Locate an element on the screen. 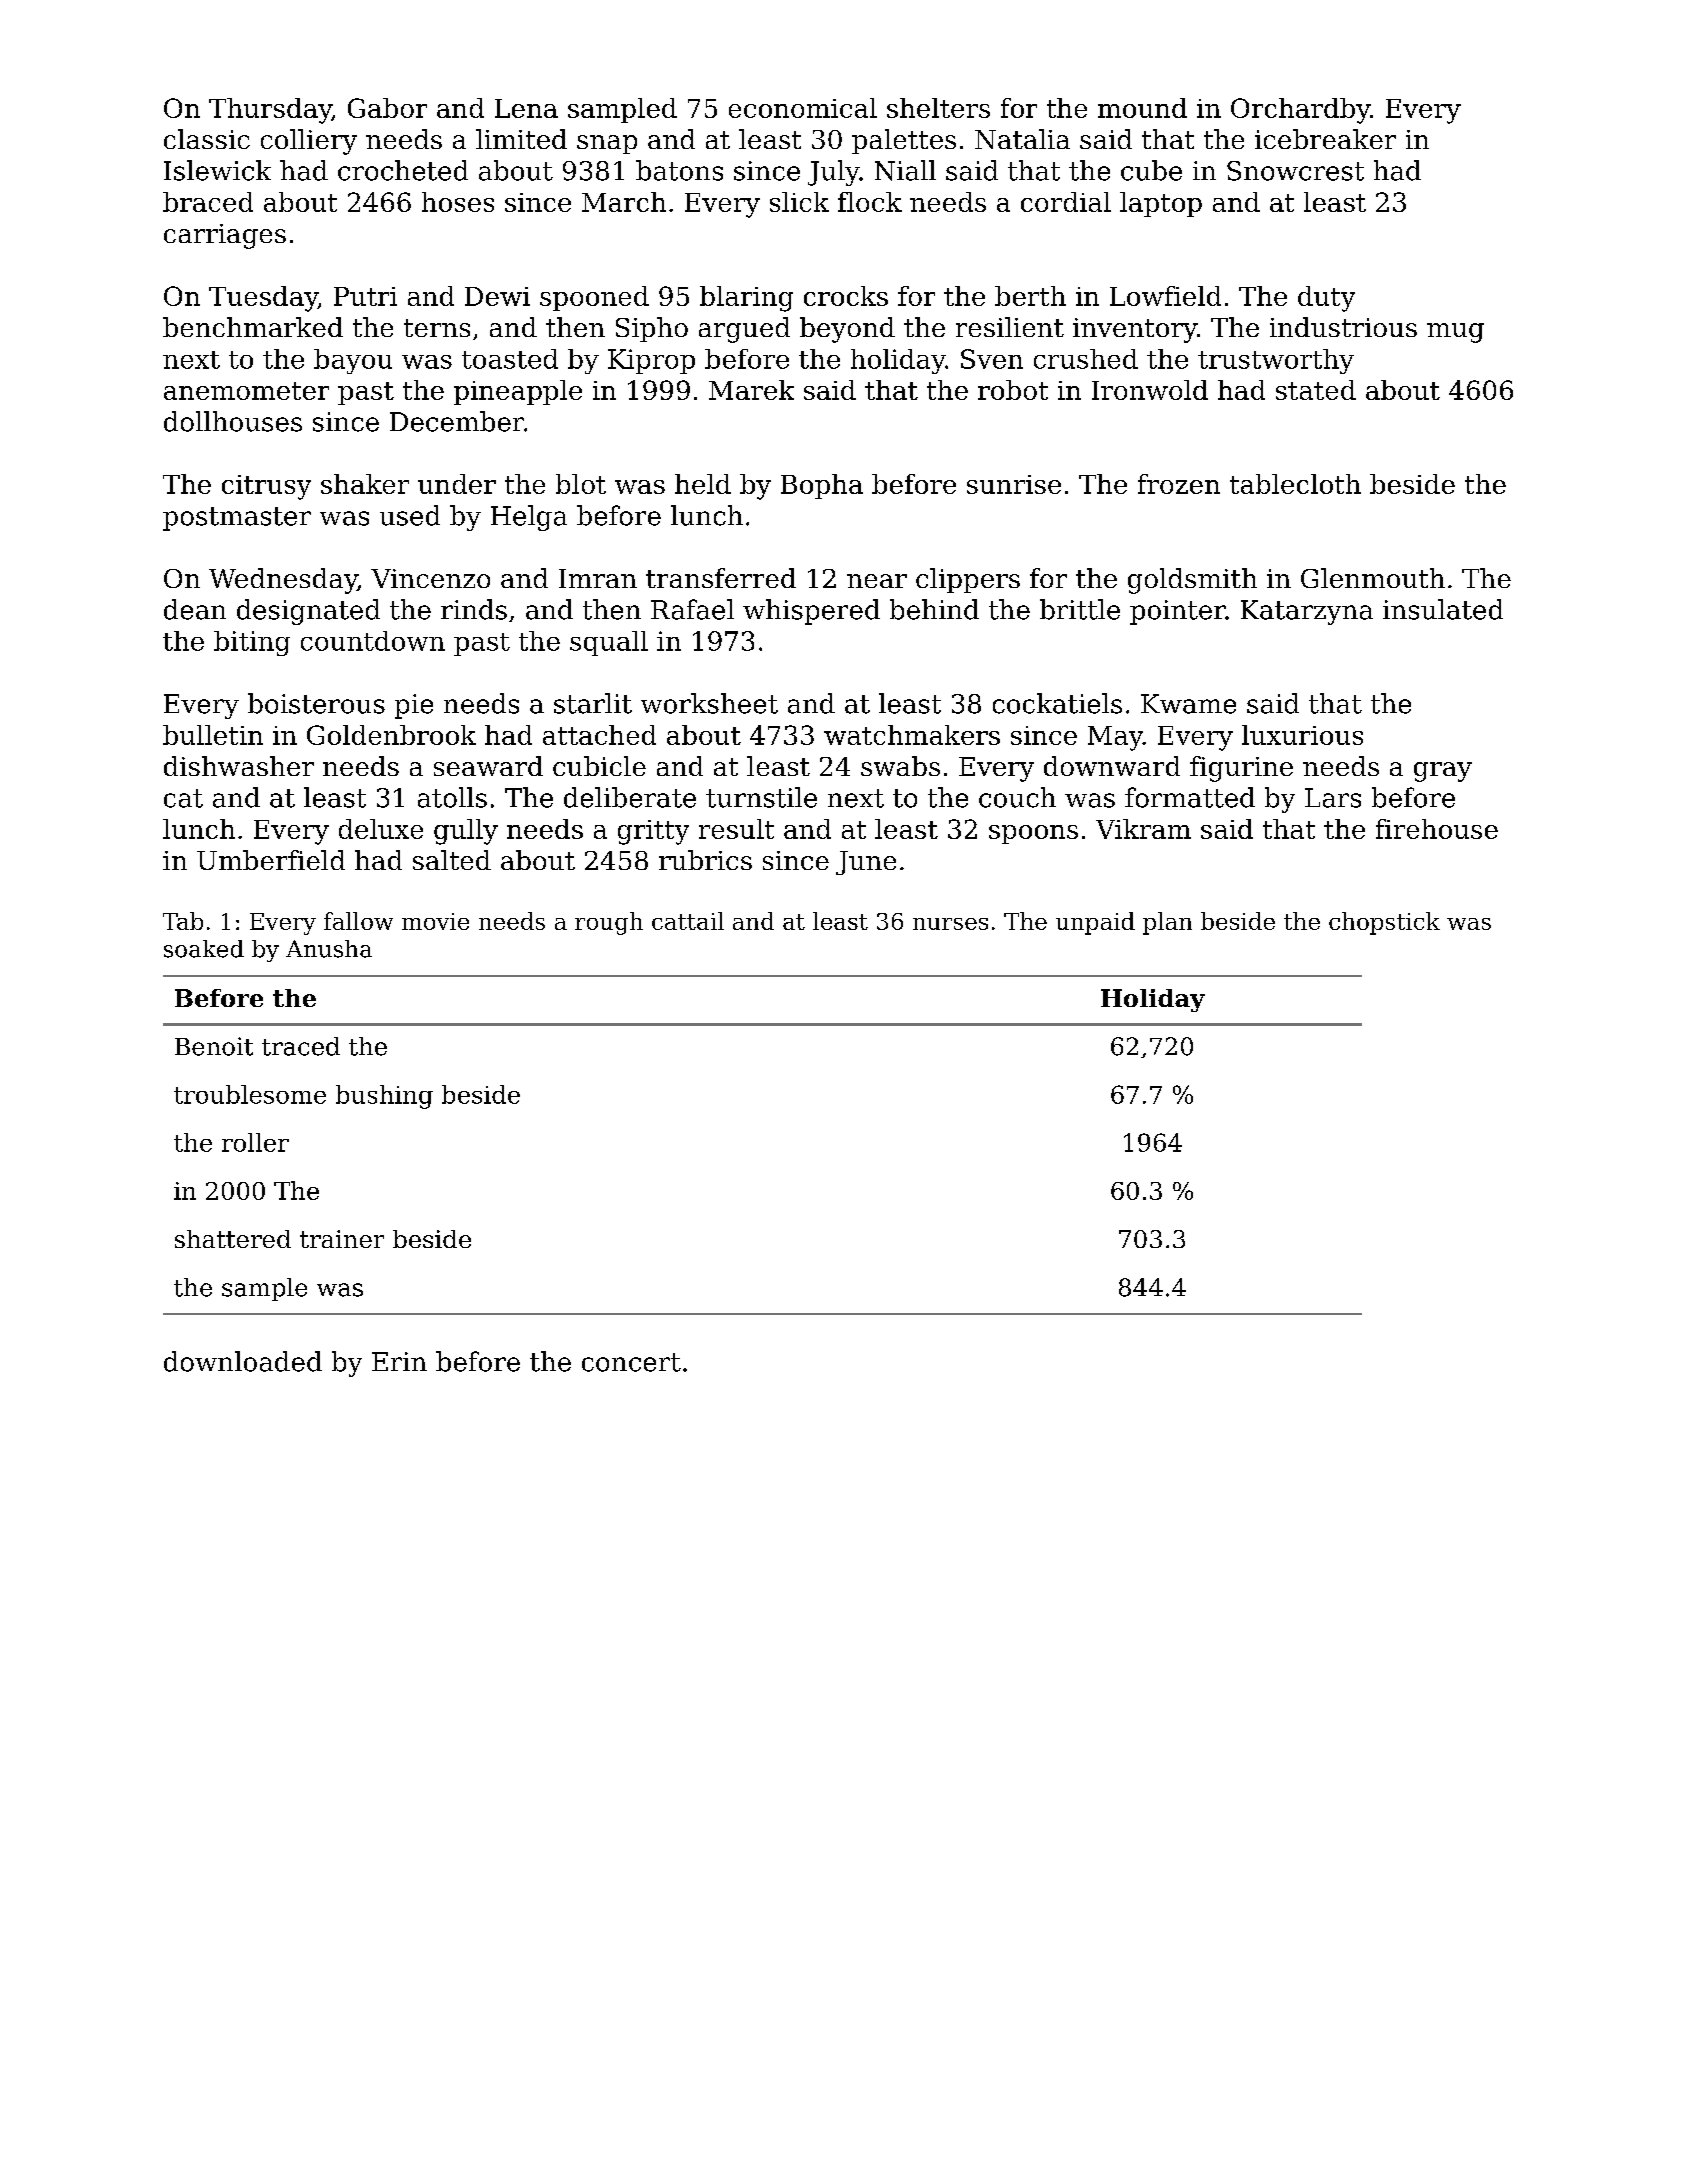 Image resolution: width=1683 pixels, height=2178 pixels. designated is located at coordinates (308, 612).
